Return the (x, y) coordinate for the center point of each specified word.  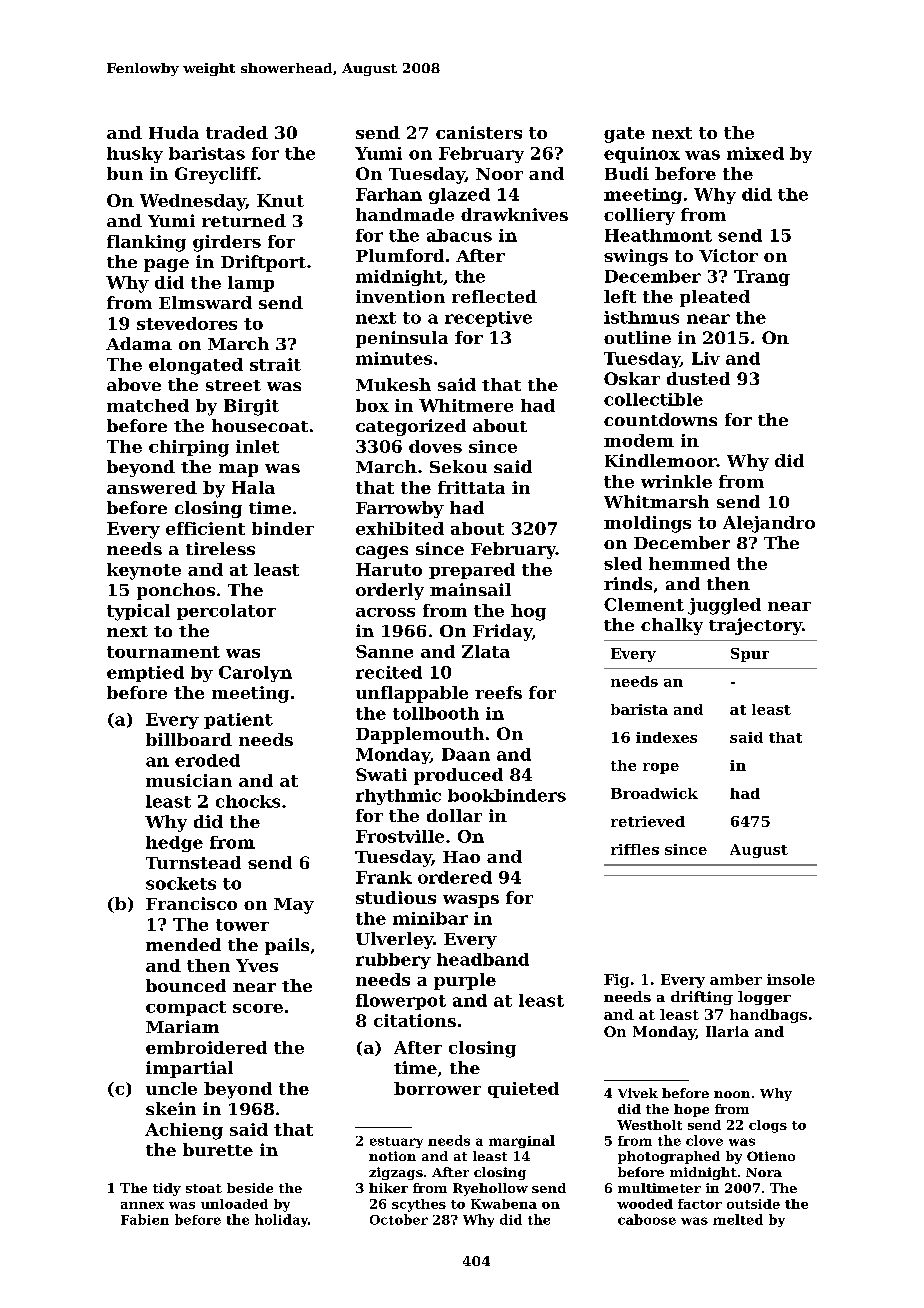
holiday (281, 1220)
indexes (666, 737)
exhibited (400, 528)
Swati (381, 774)
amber (736, 979)
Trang (762, 278)
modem (639, 440)
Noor (499, 174)
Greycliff (216, 175)
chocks (248, 801)
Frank (384, 877)
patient (238, 721)
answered (152, 487)
